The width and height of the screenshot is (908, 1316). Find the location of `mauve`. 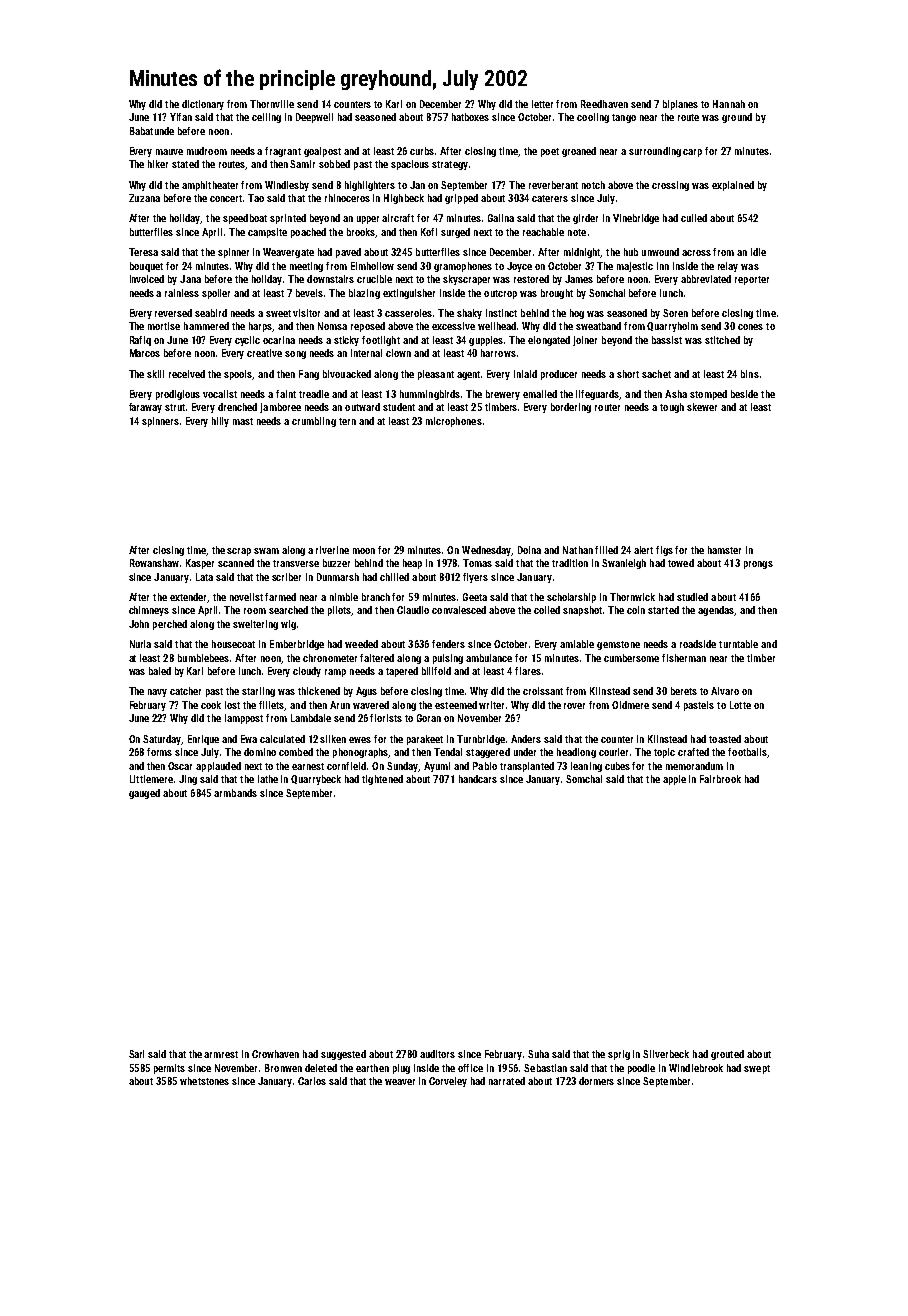

mauve is located at coordinates (169, 152).
